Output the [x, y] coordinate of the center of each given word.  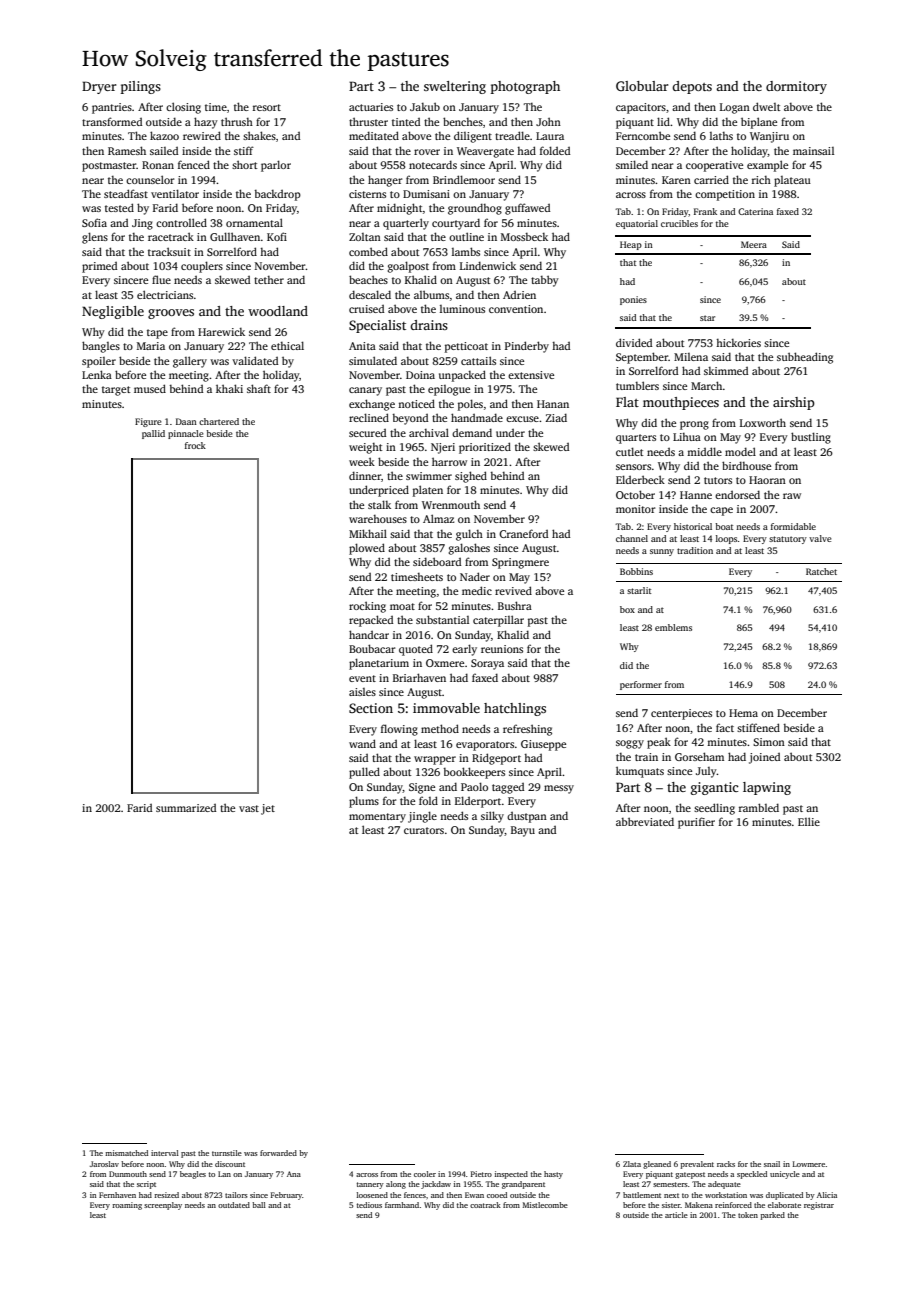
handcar [369, 634]
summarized [186, 808]
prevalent [697, 1165]
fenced [194, 164]
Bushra [515, 605]
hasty [553, 1175]
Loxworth [763, 422]
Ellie [809, 821]
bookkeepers [474, 773]
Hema [743, 713]
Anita [362, 346]
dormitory [796, 87]
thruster [368, 121]
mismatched [126, 1153]
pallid [153, 434]
